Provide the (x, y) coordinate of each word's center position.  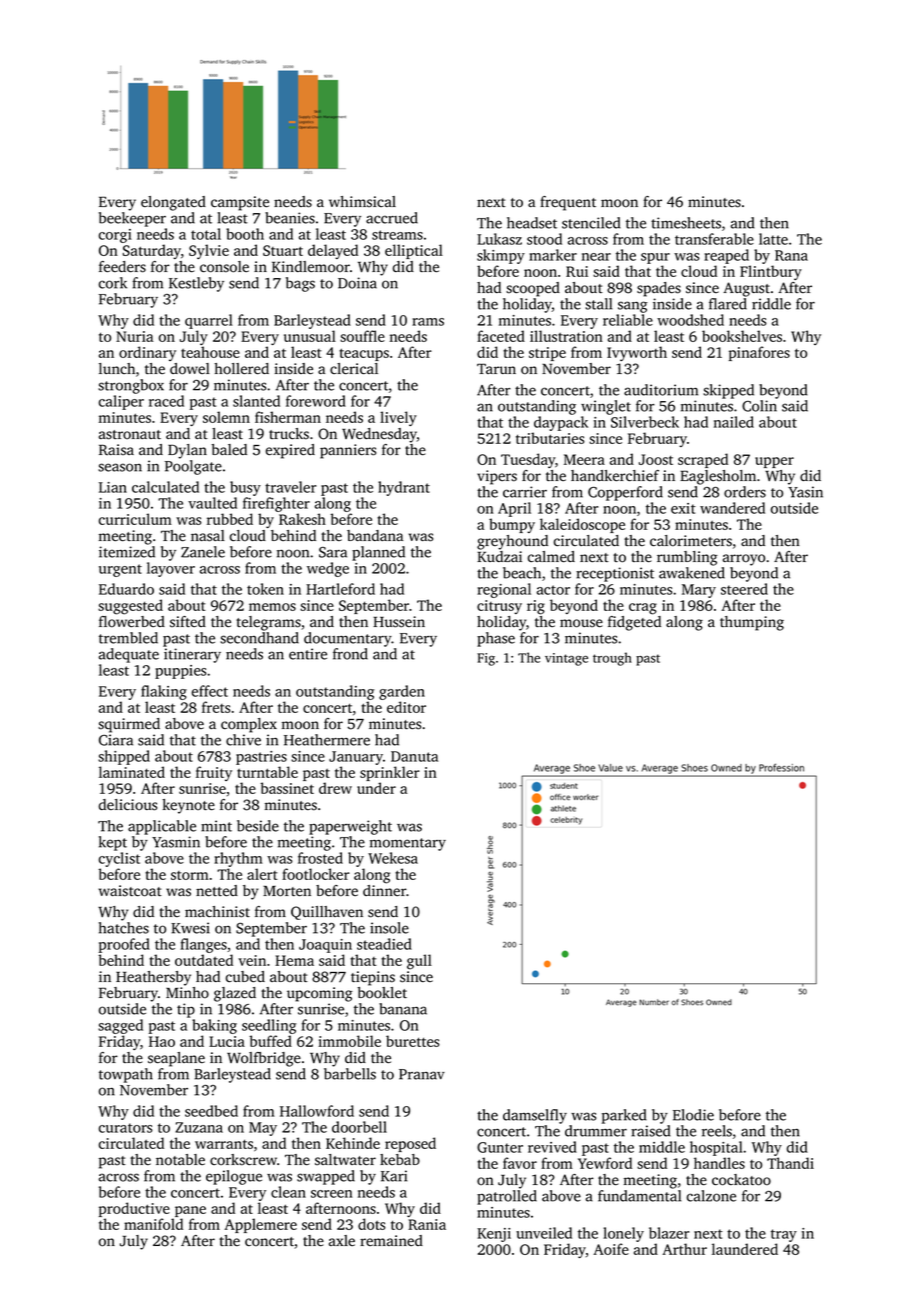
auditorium (661, 390)
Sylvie (209, 251)
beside (258, 826)
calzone (711, 1196)
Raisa (116, 450)
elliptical (414, 251)
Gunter (500, 1147)
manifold (153, 1224)
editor (406, 707)
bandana (375, 535)
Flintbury (771, 272)
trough (612, 659)
